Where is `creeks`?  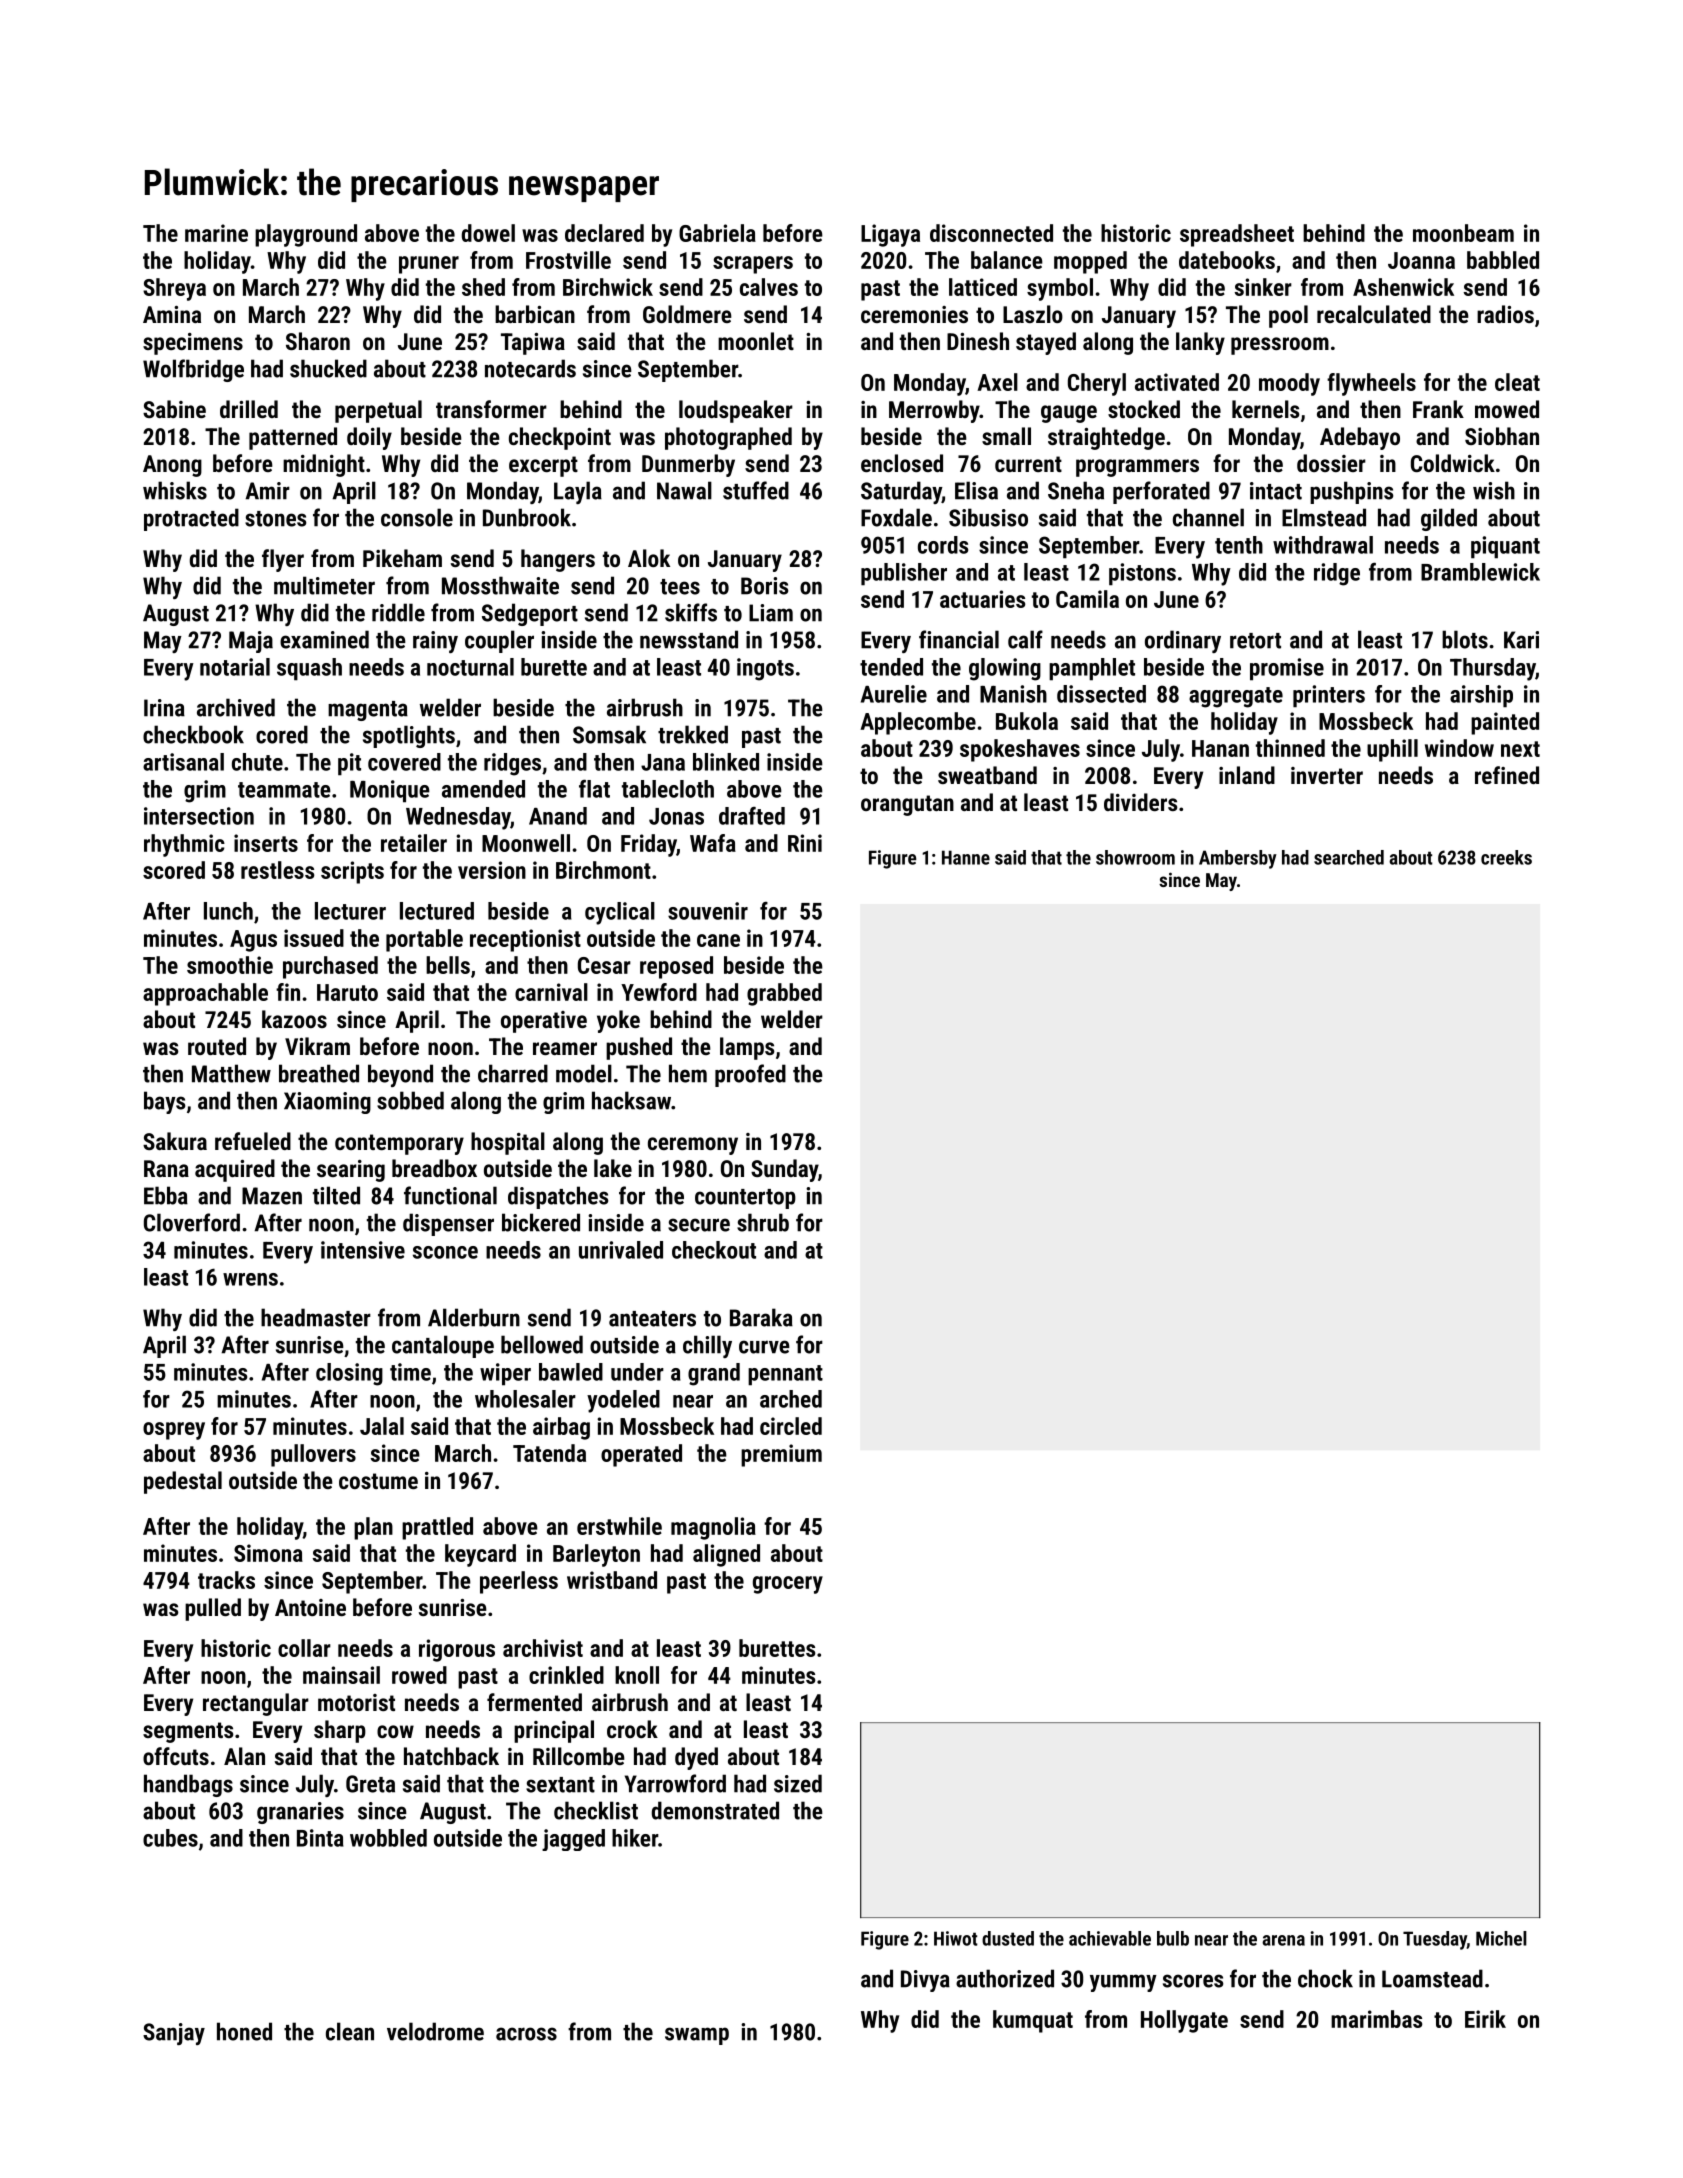 creeks is located at coordinates (1506, 857).
